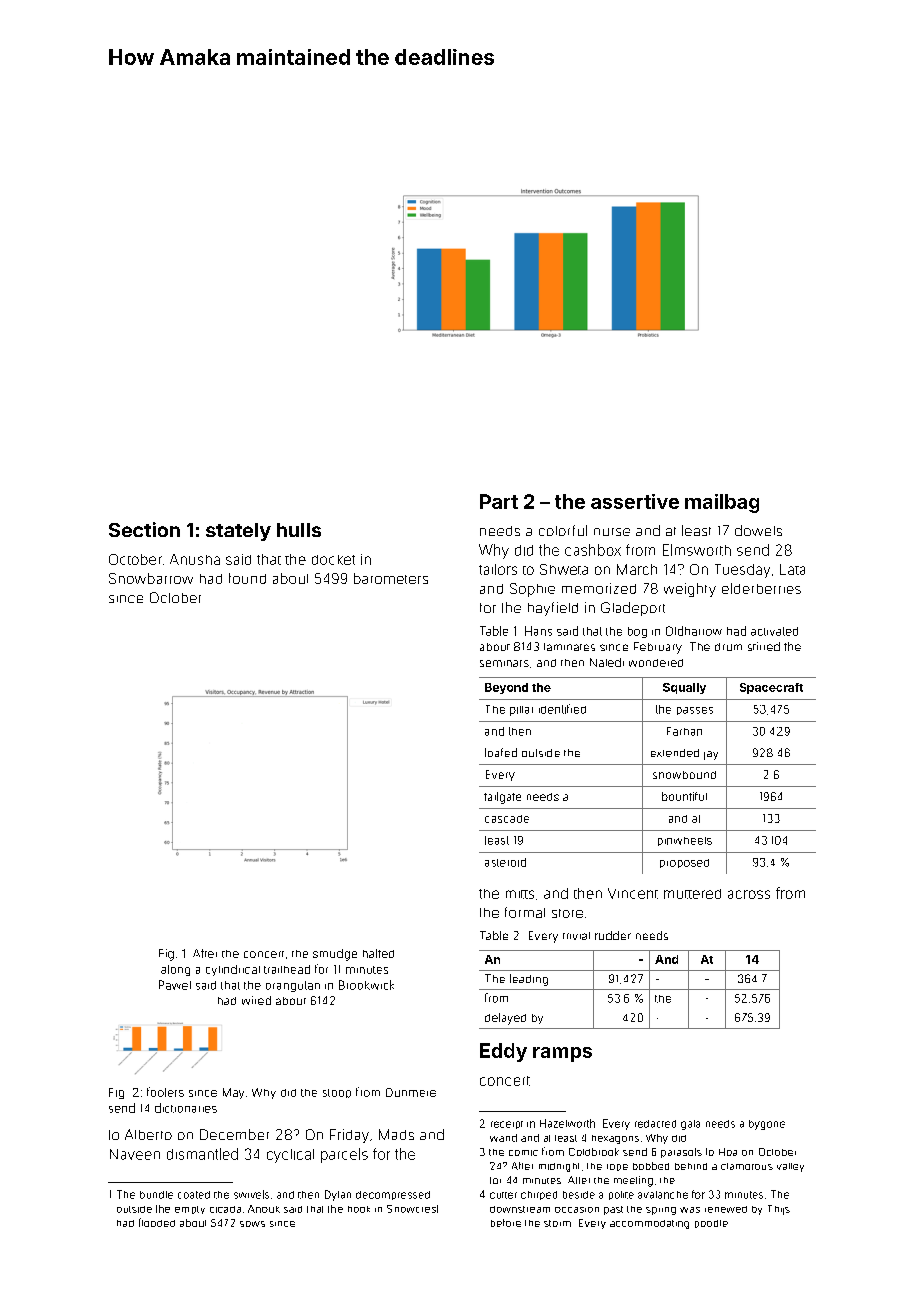 This page has height=1308, width=924. Describe the element at coordinates (684, 863) in the page. I see `proposed` at that location.
